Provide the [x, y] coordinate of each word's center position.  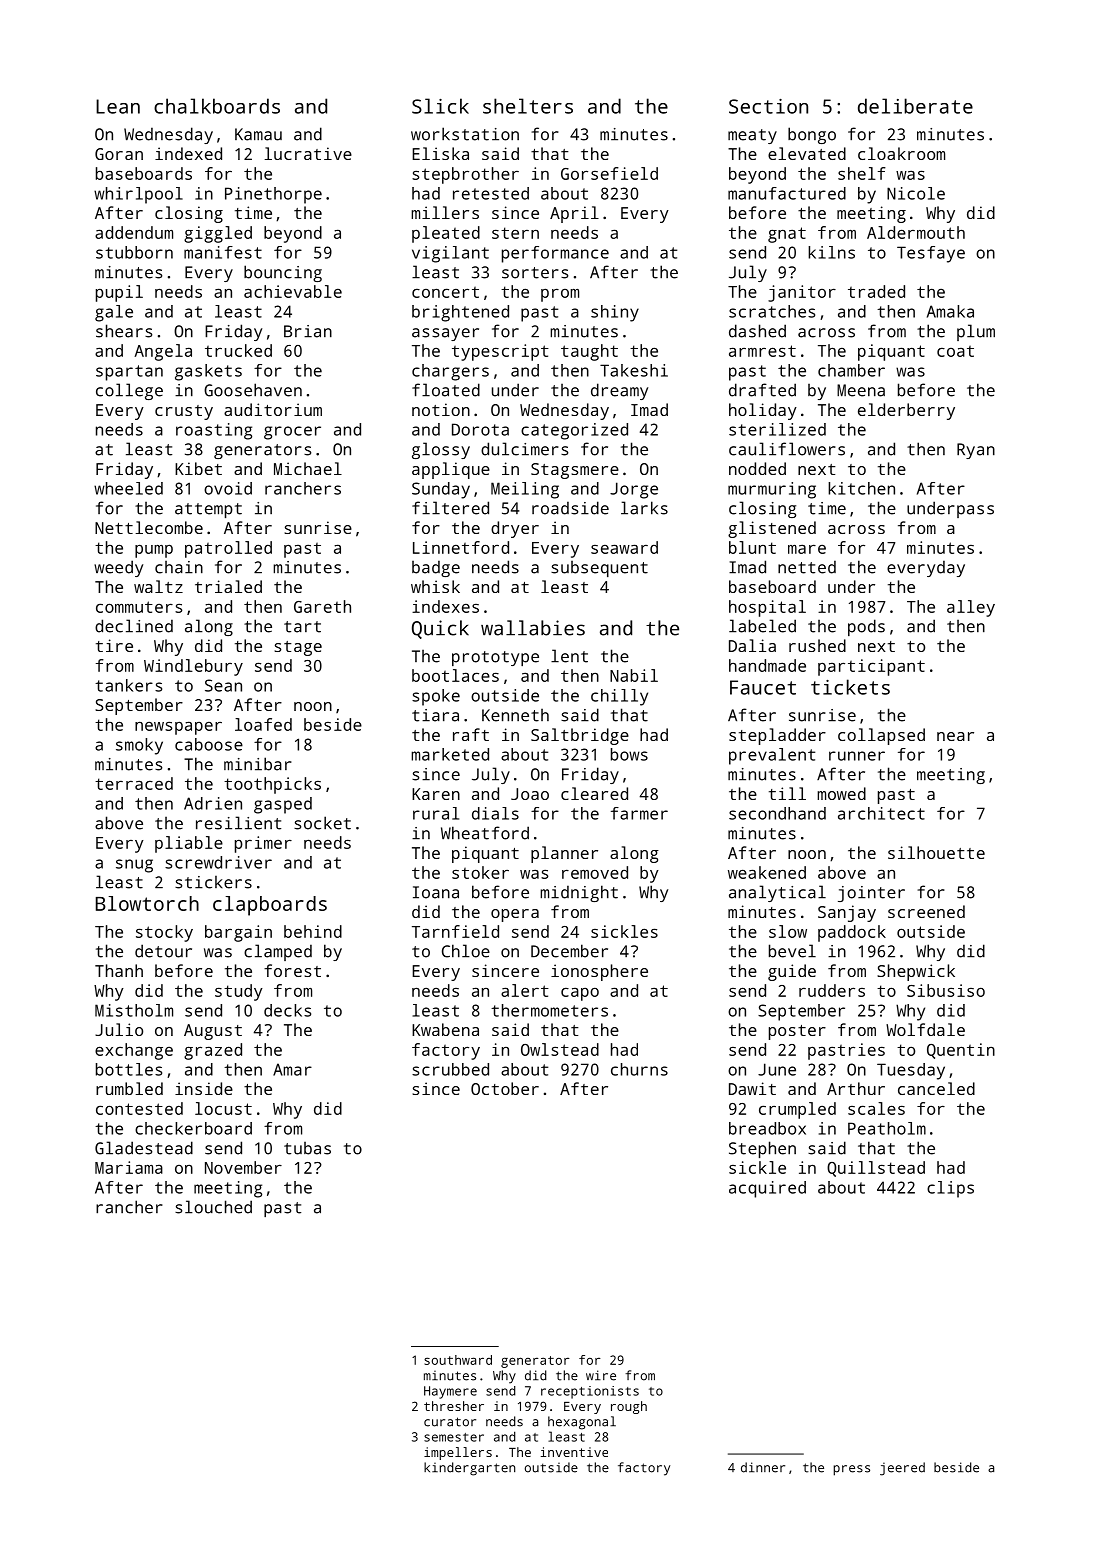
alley [971, 608]
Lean [118, 106]
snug [134, 866]
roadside [570, 508]
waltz [158, 586]
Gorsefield [609, 173]
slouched [213, 1207]
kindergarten [469, 1469]
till [787, 793]
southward [458, 1360]
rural [436, 813]
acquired [767, 1189]
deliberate [915, 106]
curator [450, 1422]
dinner [763, 1467]
